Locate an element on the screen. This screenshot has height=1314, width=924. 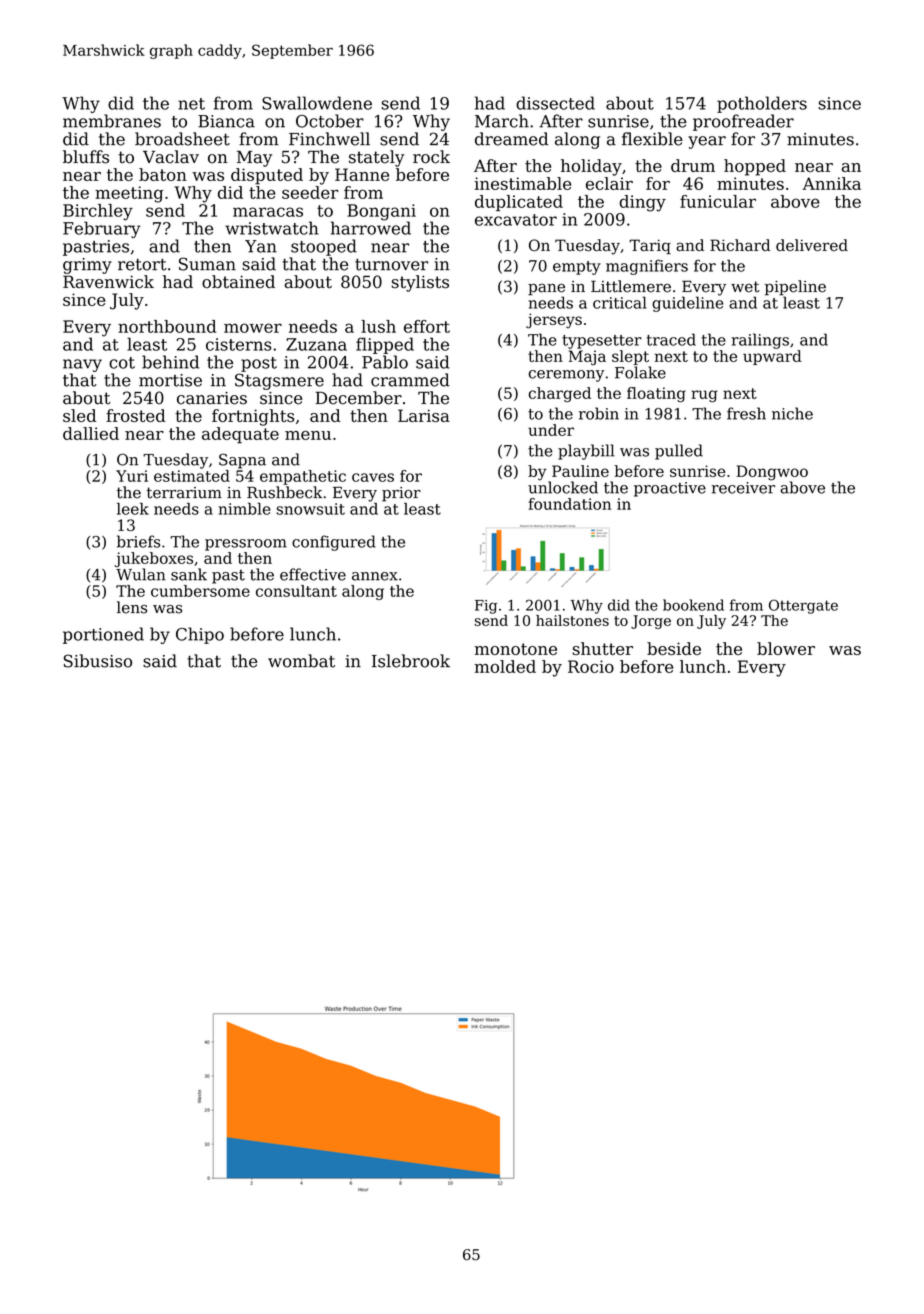
wombat is located at coordinates (301, 661).
